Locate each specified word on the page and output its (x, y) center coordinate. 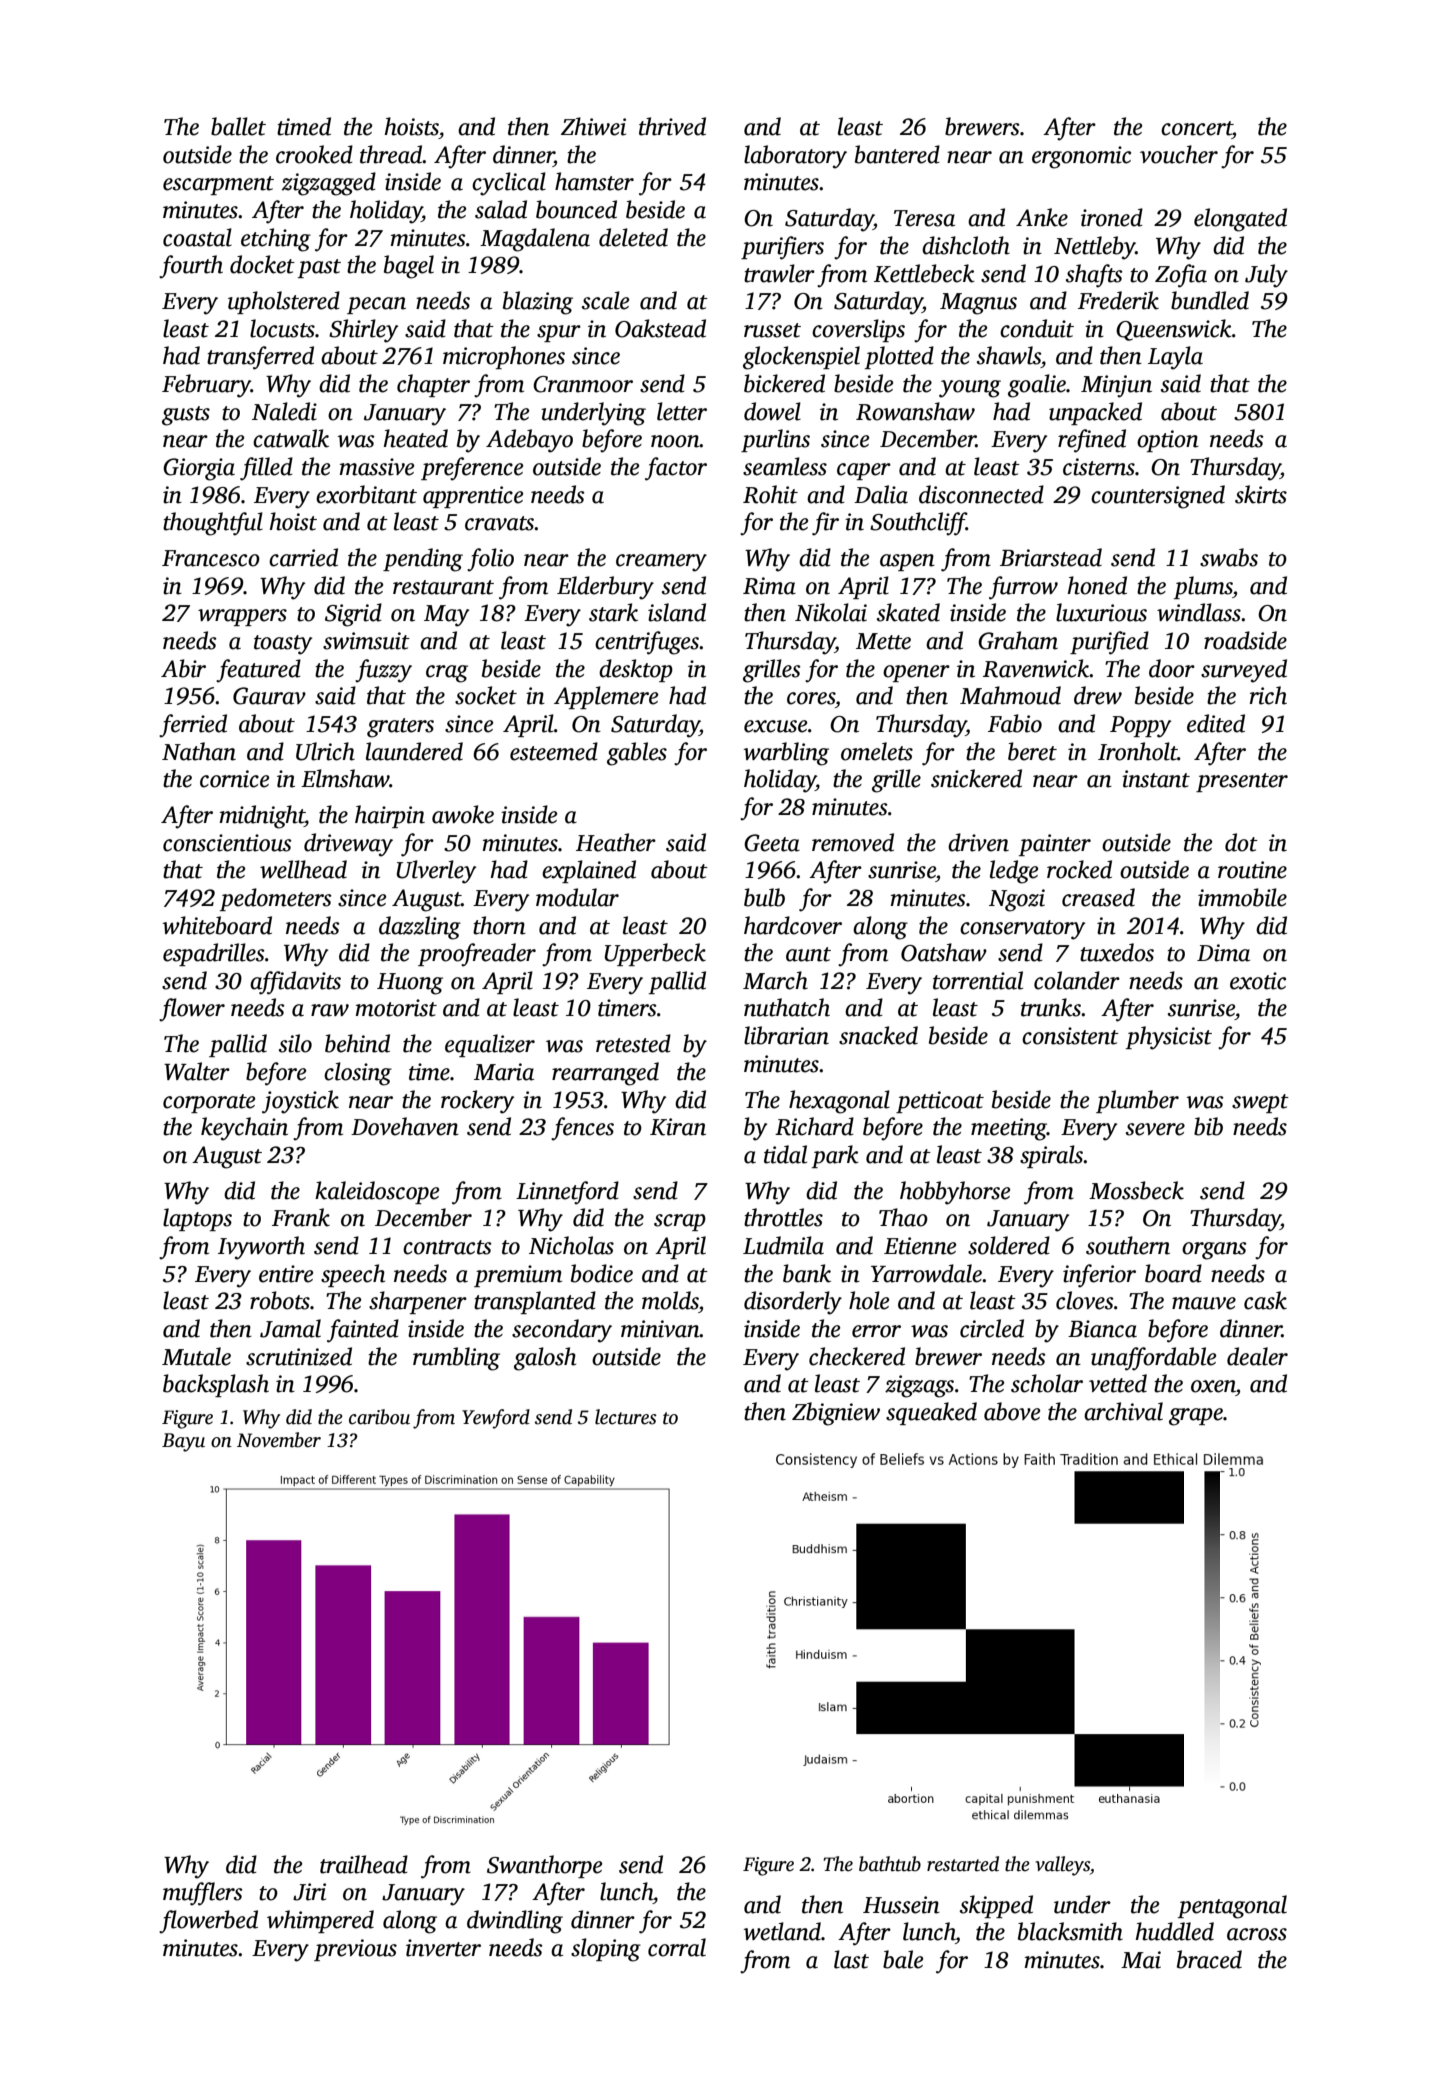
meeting (1009, 1129)
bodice (602, 1273)
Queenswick (1174, 330)
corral (677, 1947)
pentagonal (1232, 1907)
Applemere (606, 697)
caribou (379, 1417)
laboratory (795, 157)
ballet (238, 126)
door (1172, 668)
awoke (463, 814)
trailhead (364, 1864)
